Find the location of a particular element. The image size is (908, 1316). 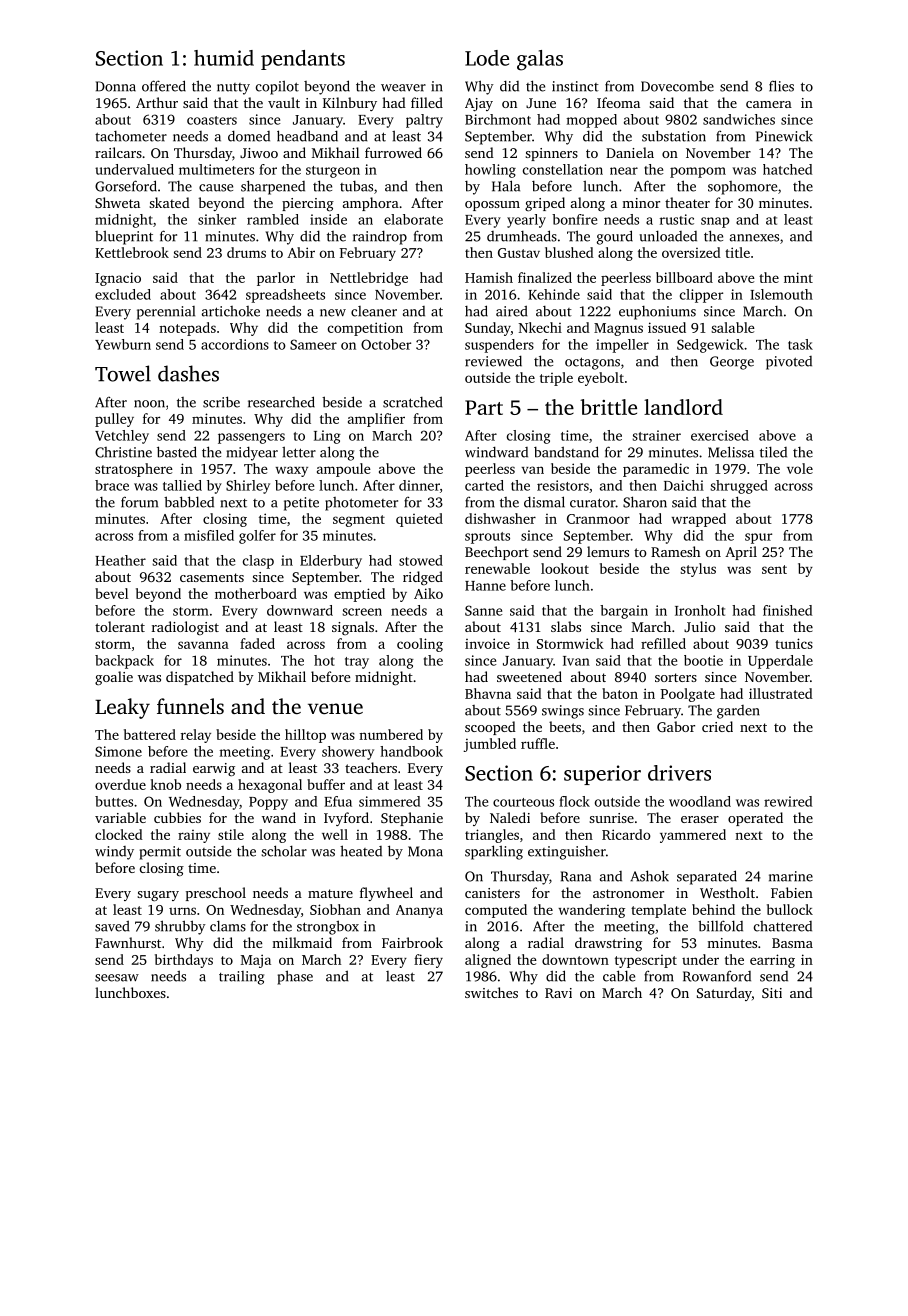

saved is located at coordinates (112, 926).
